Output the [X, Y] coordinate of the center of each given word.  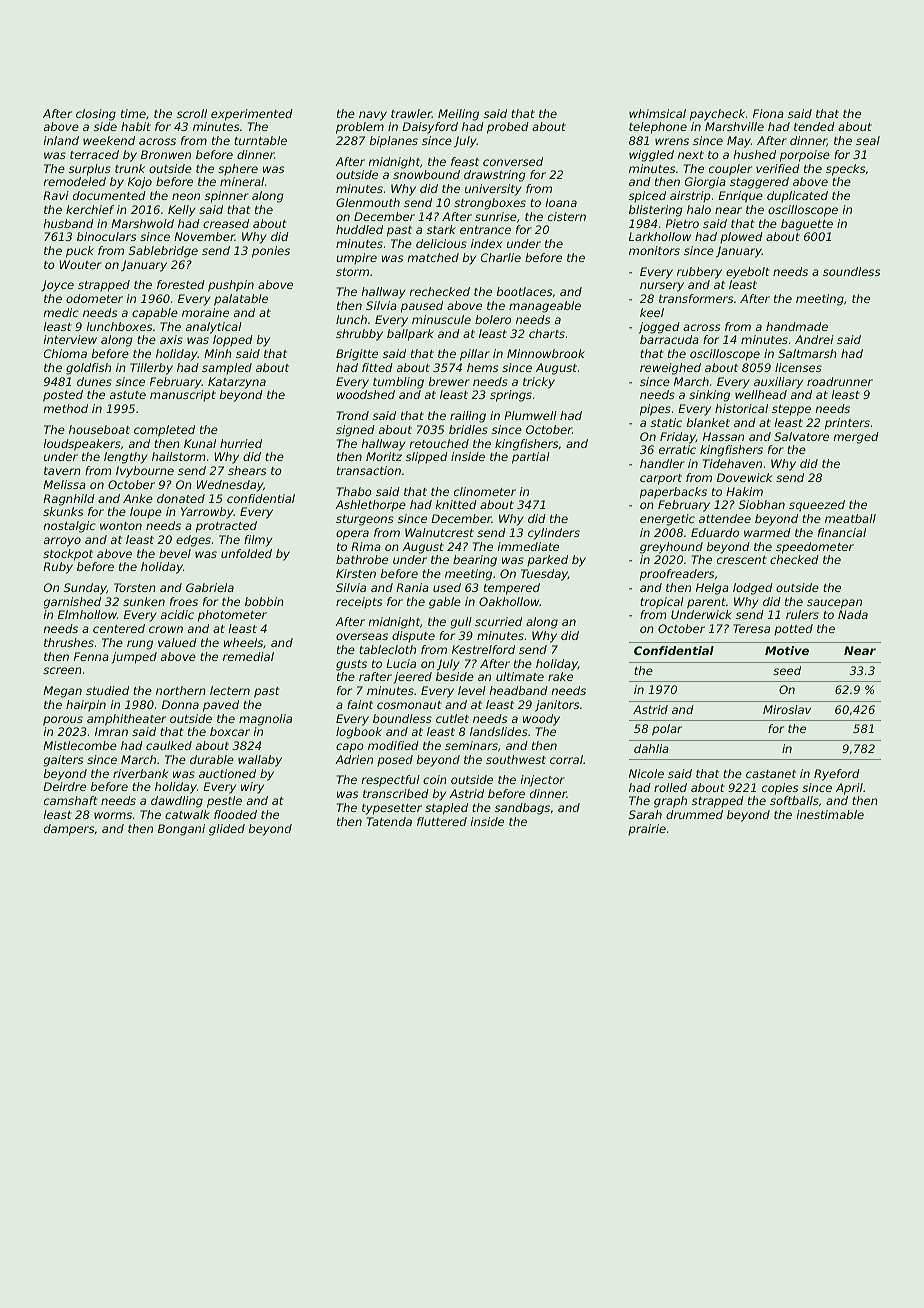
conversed [513, 161]
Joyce [57, 286]
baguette [807, 225]
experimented [252, 115]
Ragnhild [69, 500]
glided [227, 830]
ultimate [520, 676]
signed [355, 431]
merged [856, 438]
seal [868, 140]
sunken [144, 601]
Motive [787, 650]
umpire [356, 258]
